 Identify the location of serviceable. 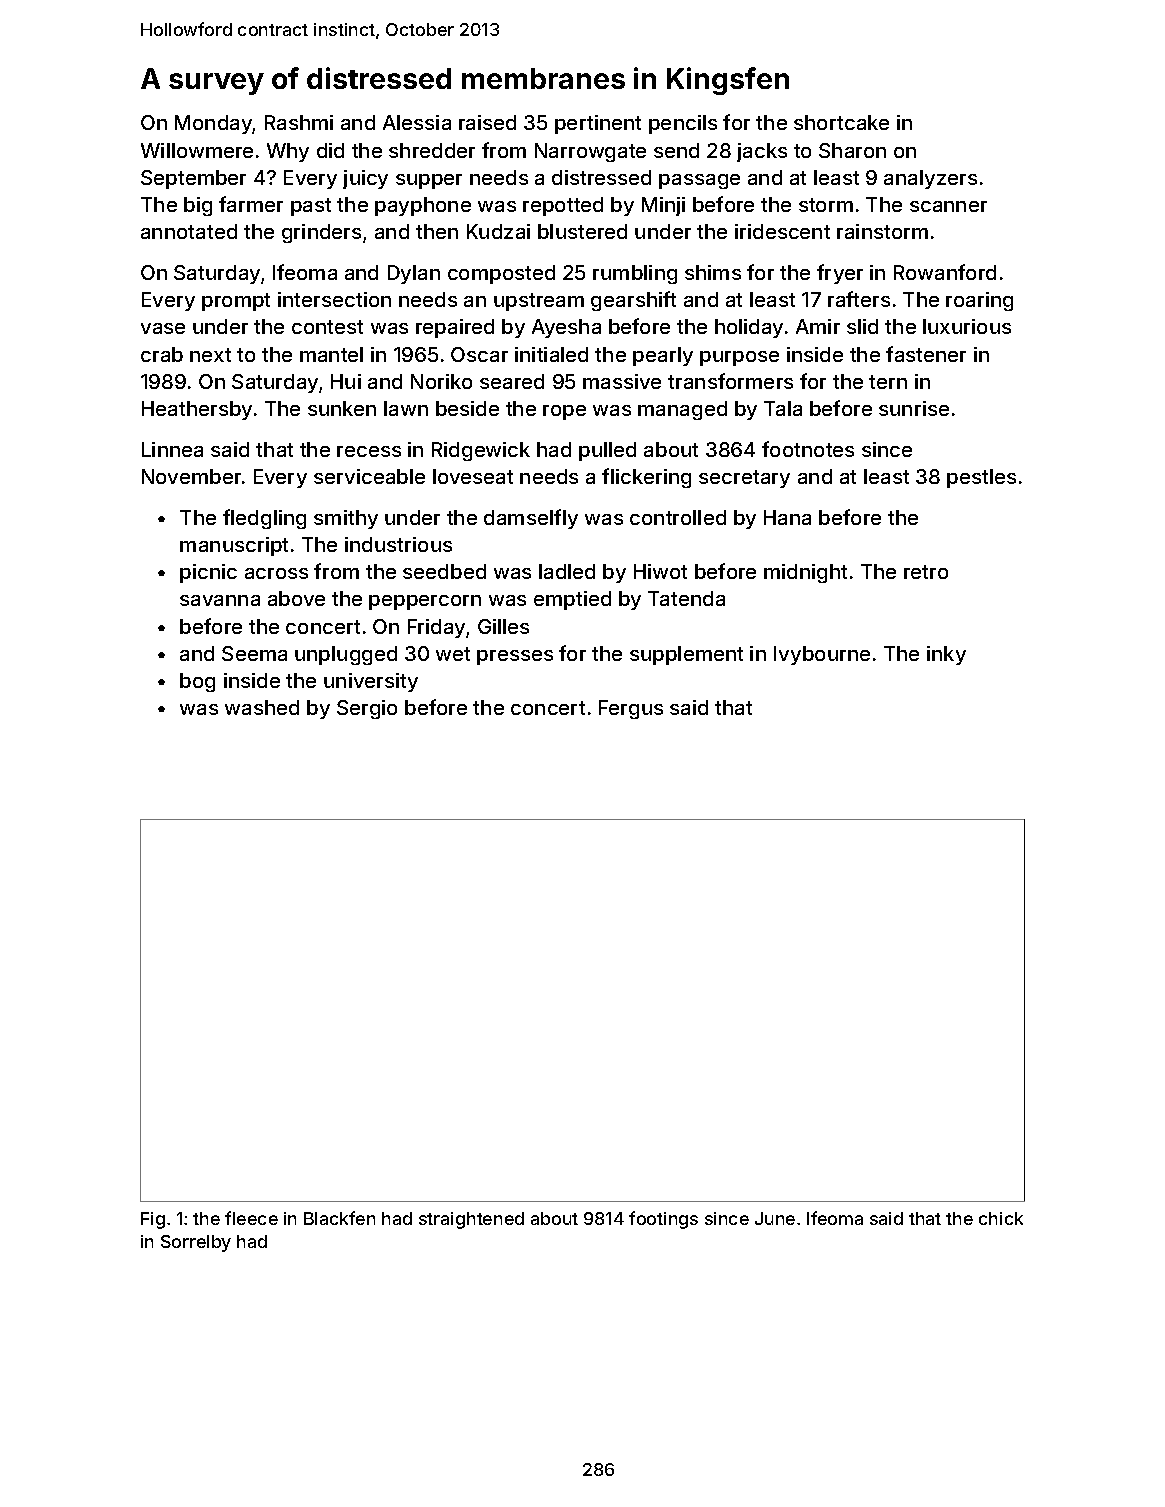
(369, 476).
